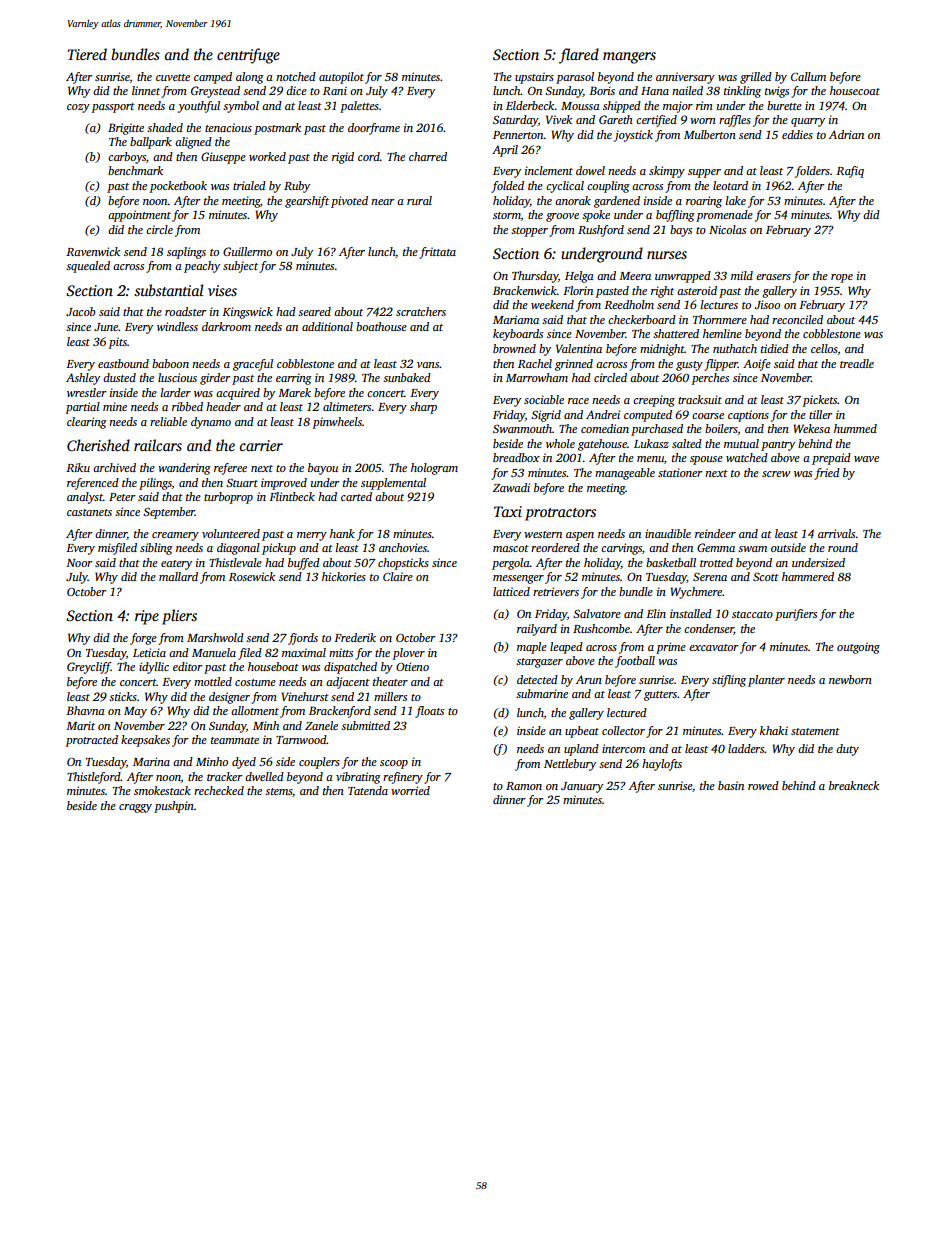  What do you see at coordinates (186, 253) in the image?
I see `saplings` at bounding box center [186, 253].
